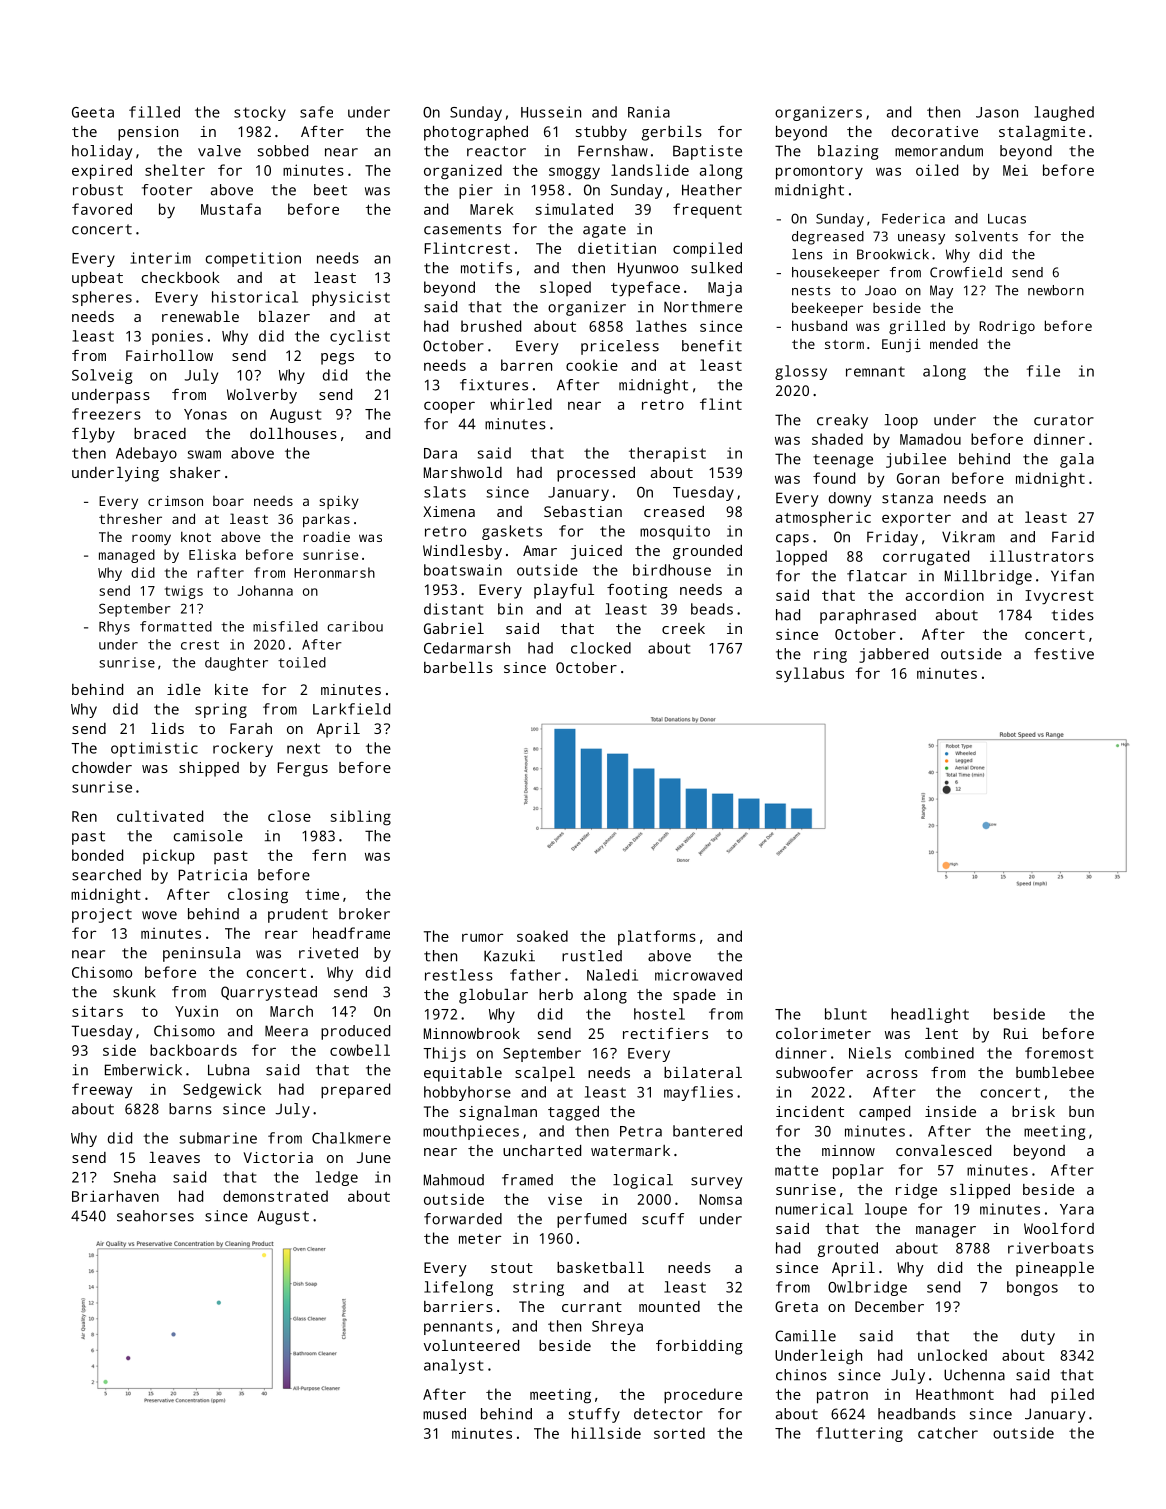 Image resolution: width=1166 pixels, height=1509 pixels. What do you see at coordinates (196, 1011) in the document?
I see `Yuxin` at bounding box center [196, 1011].
